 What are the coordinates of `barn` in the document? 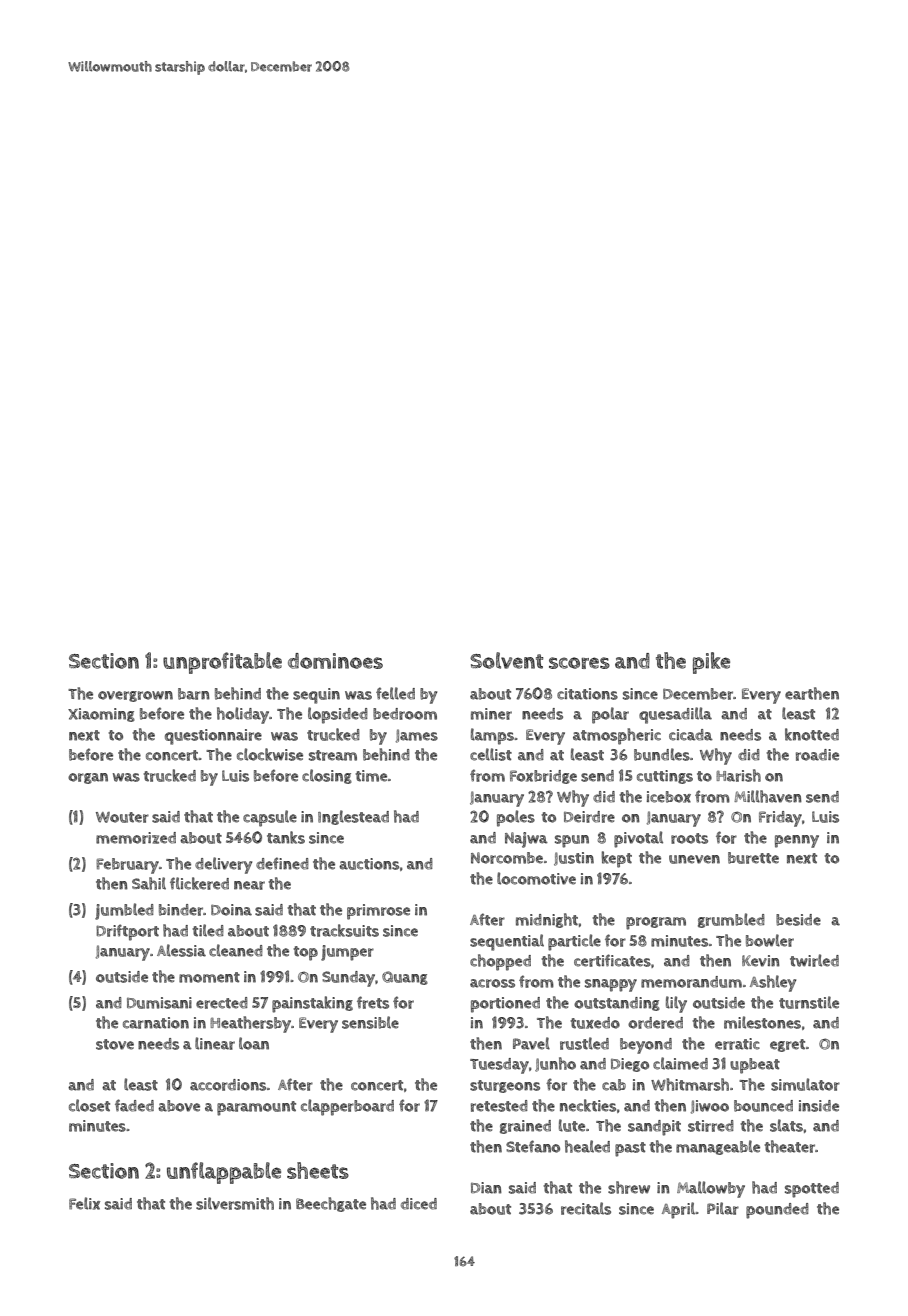 It's located at (194, 694).
